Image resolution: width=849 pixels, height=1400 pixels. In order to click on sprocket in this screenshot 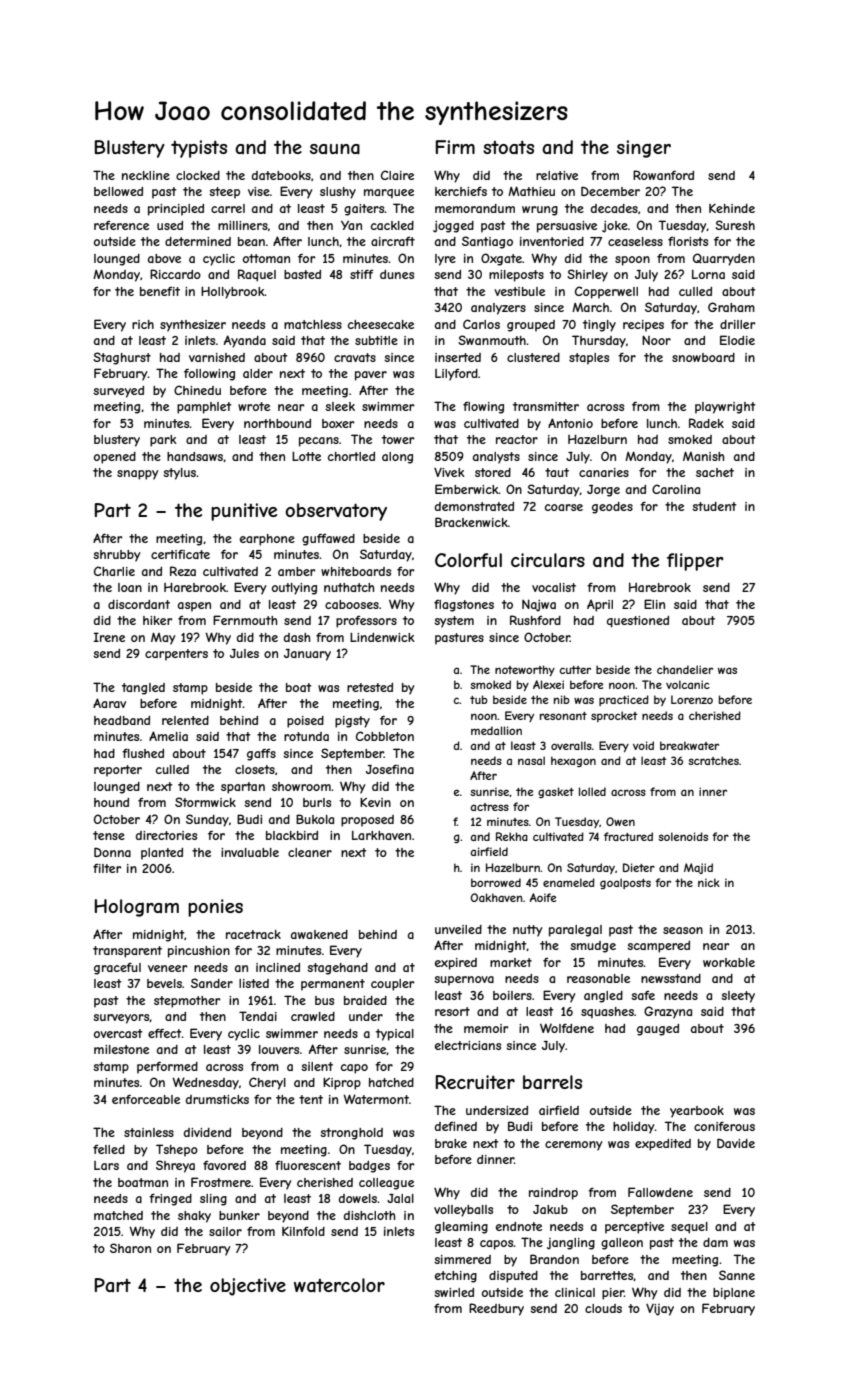, I will do `click(614, 716)`.
